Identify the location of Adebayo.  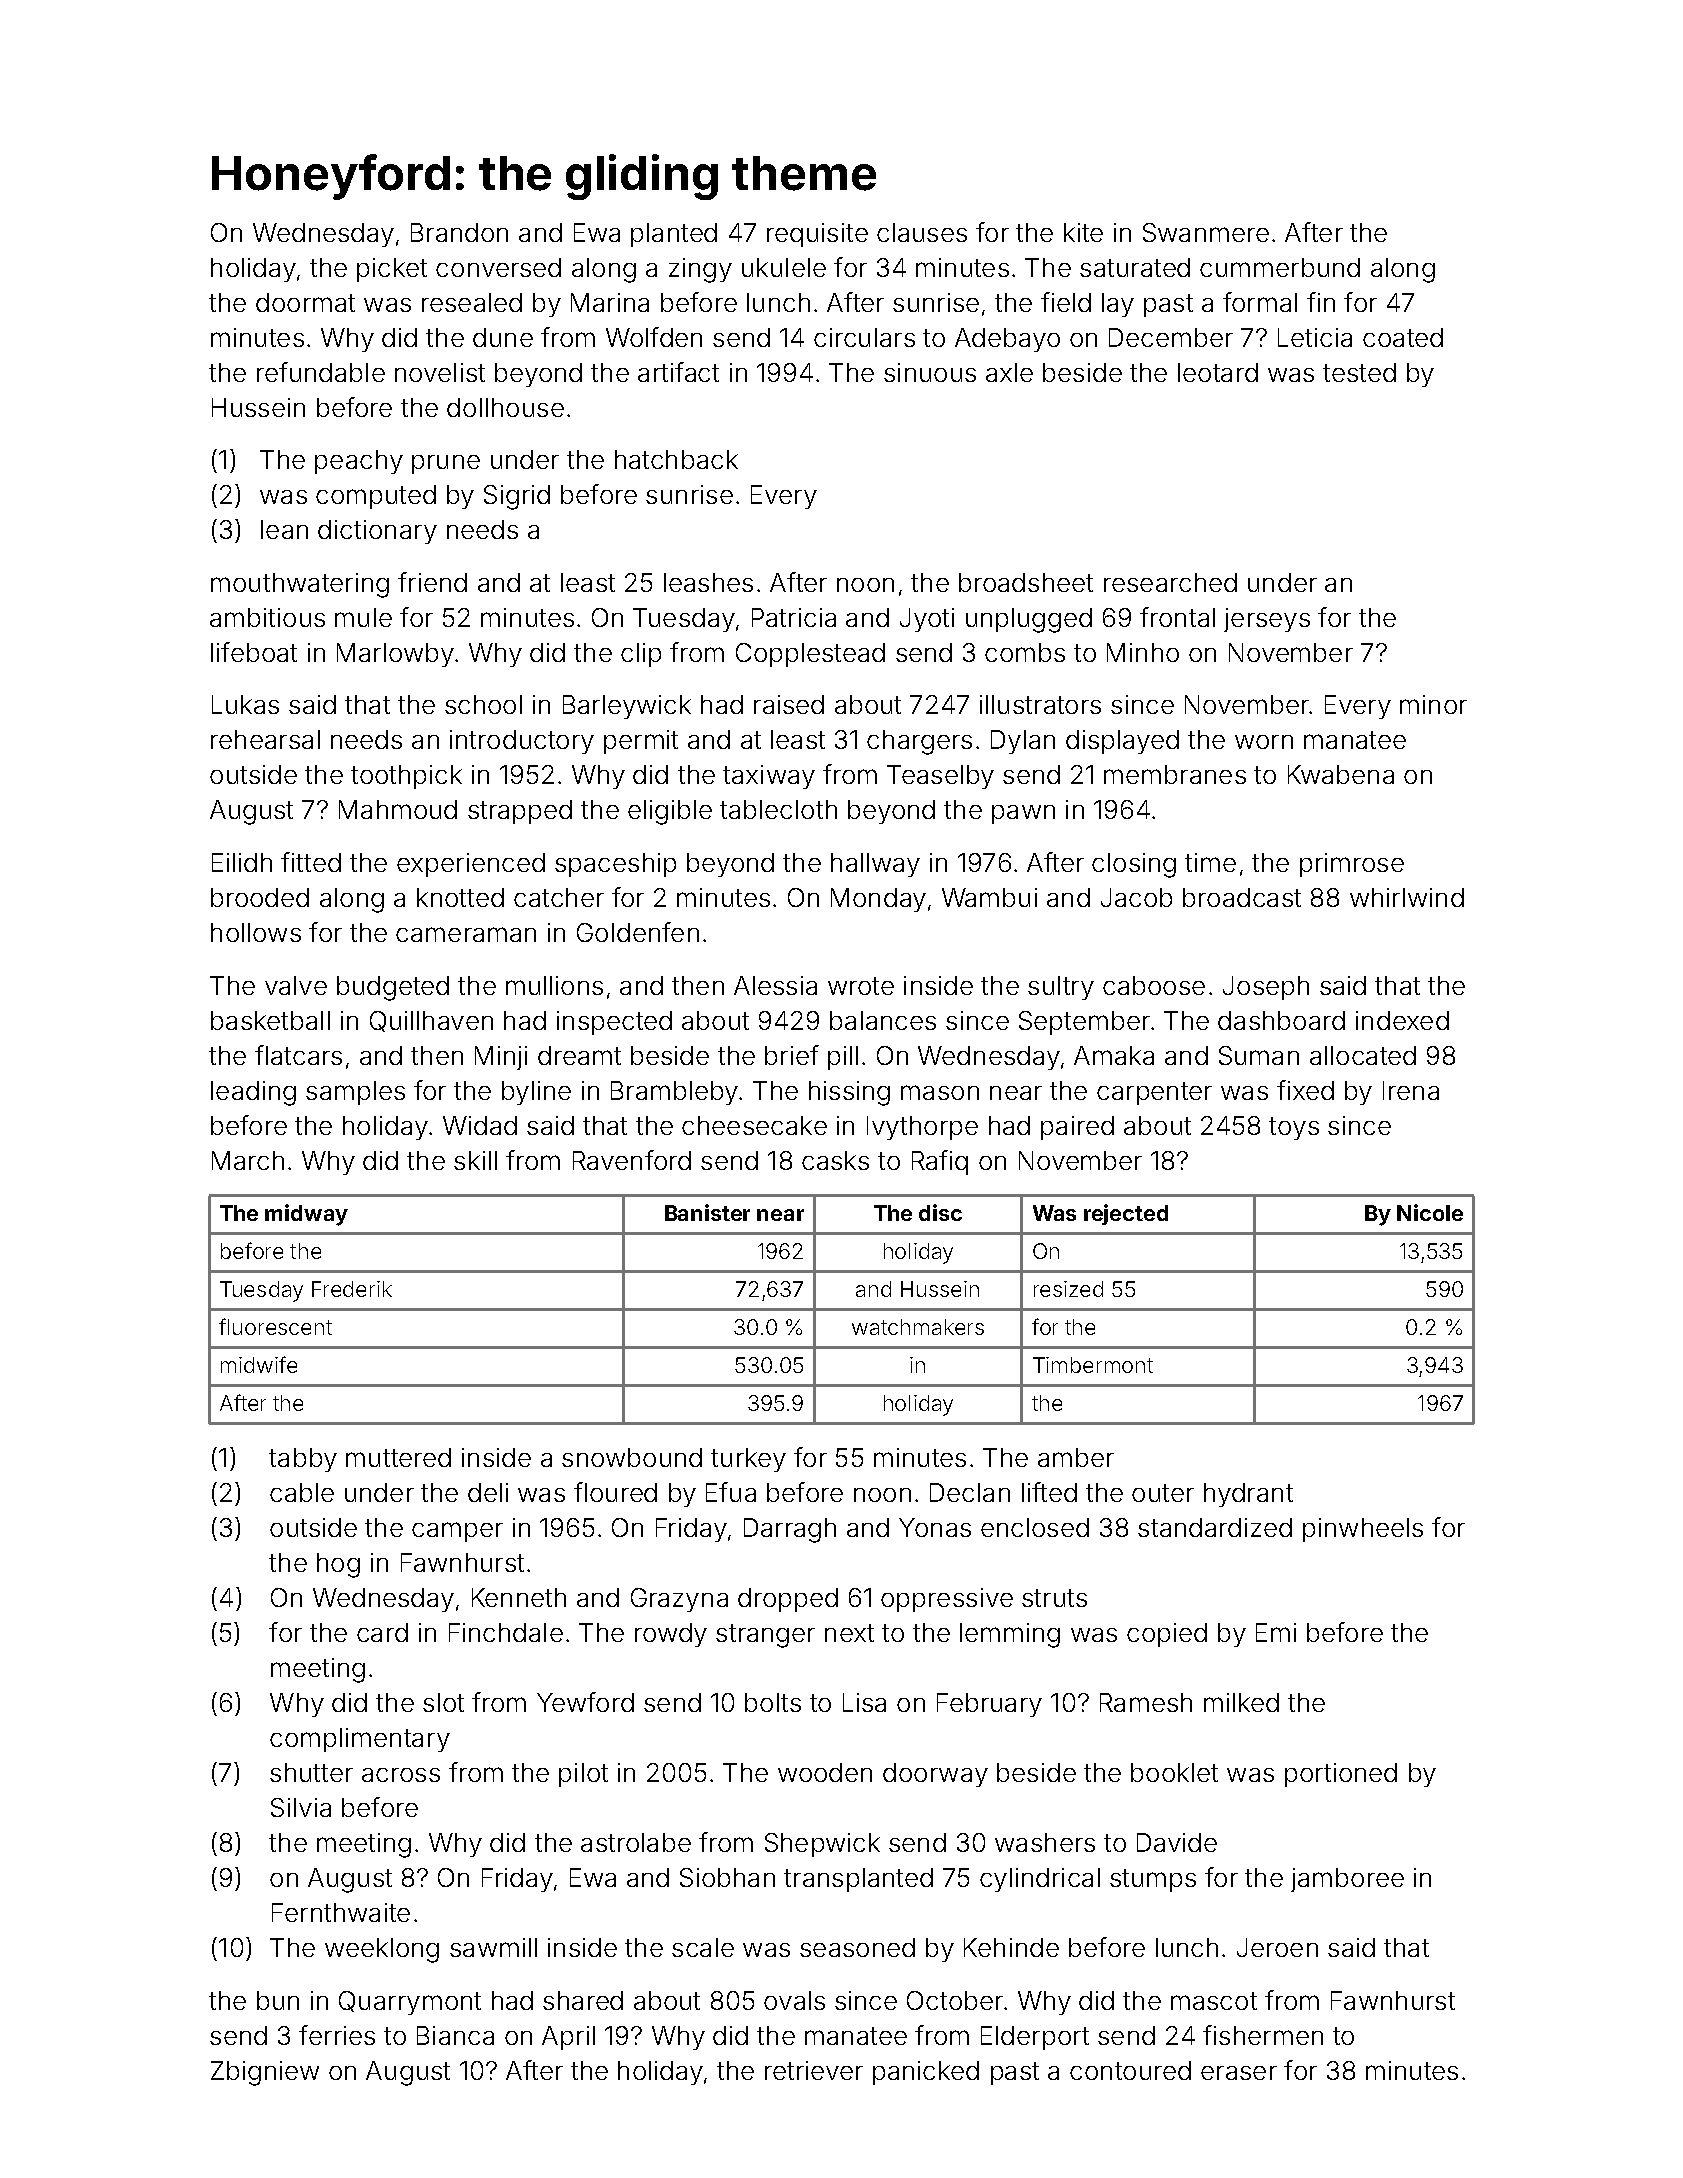
(1007, 340).
